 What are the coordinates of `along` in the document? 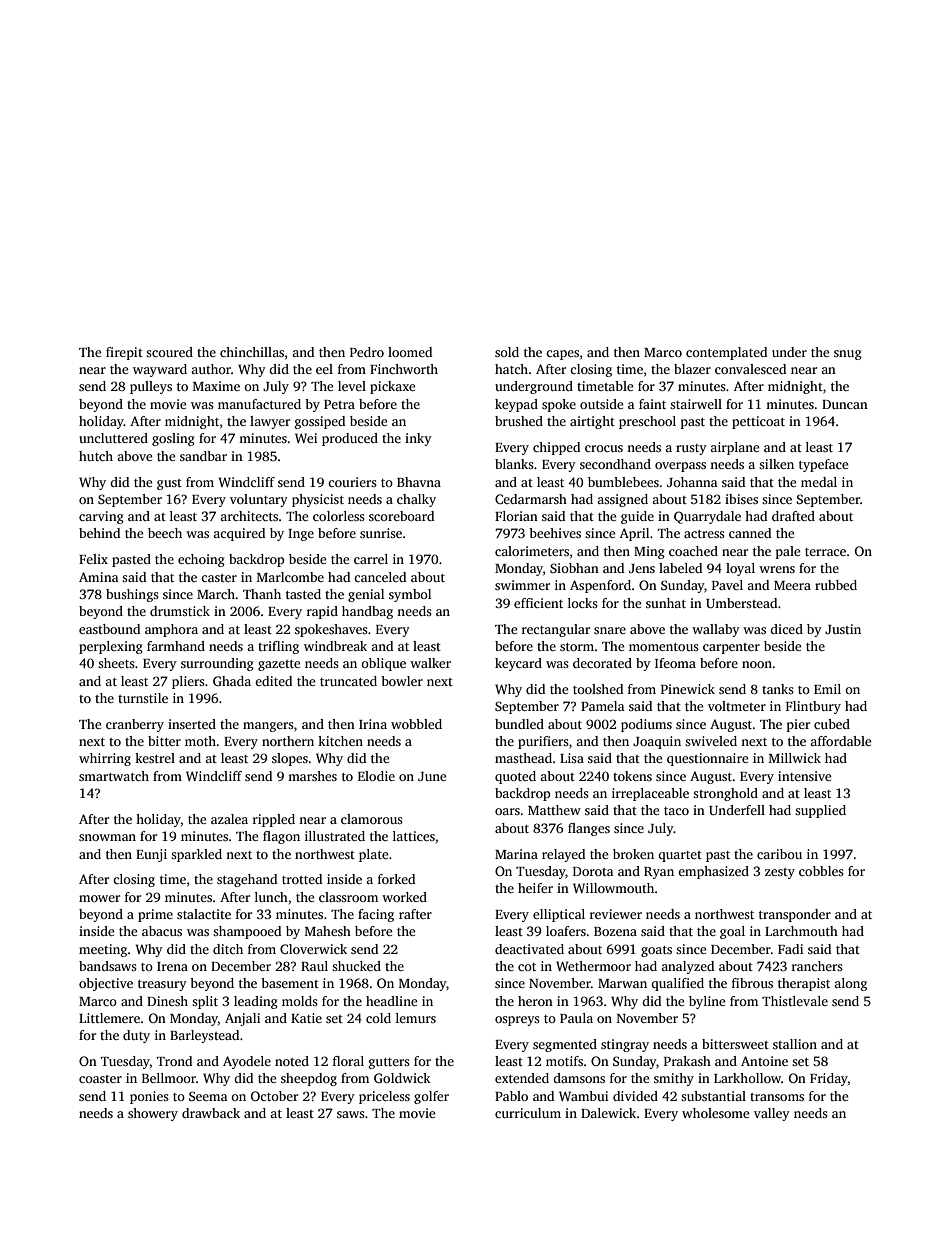 It's located at (850, 984).
